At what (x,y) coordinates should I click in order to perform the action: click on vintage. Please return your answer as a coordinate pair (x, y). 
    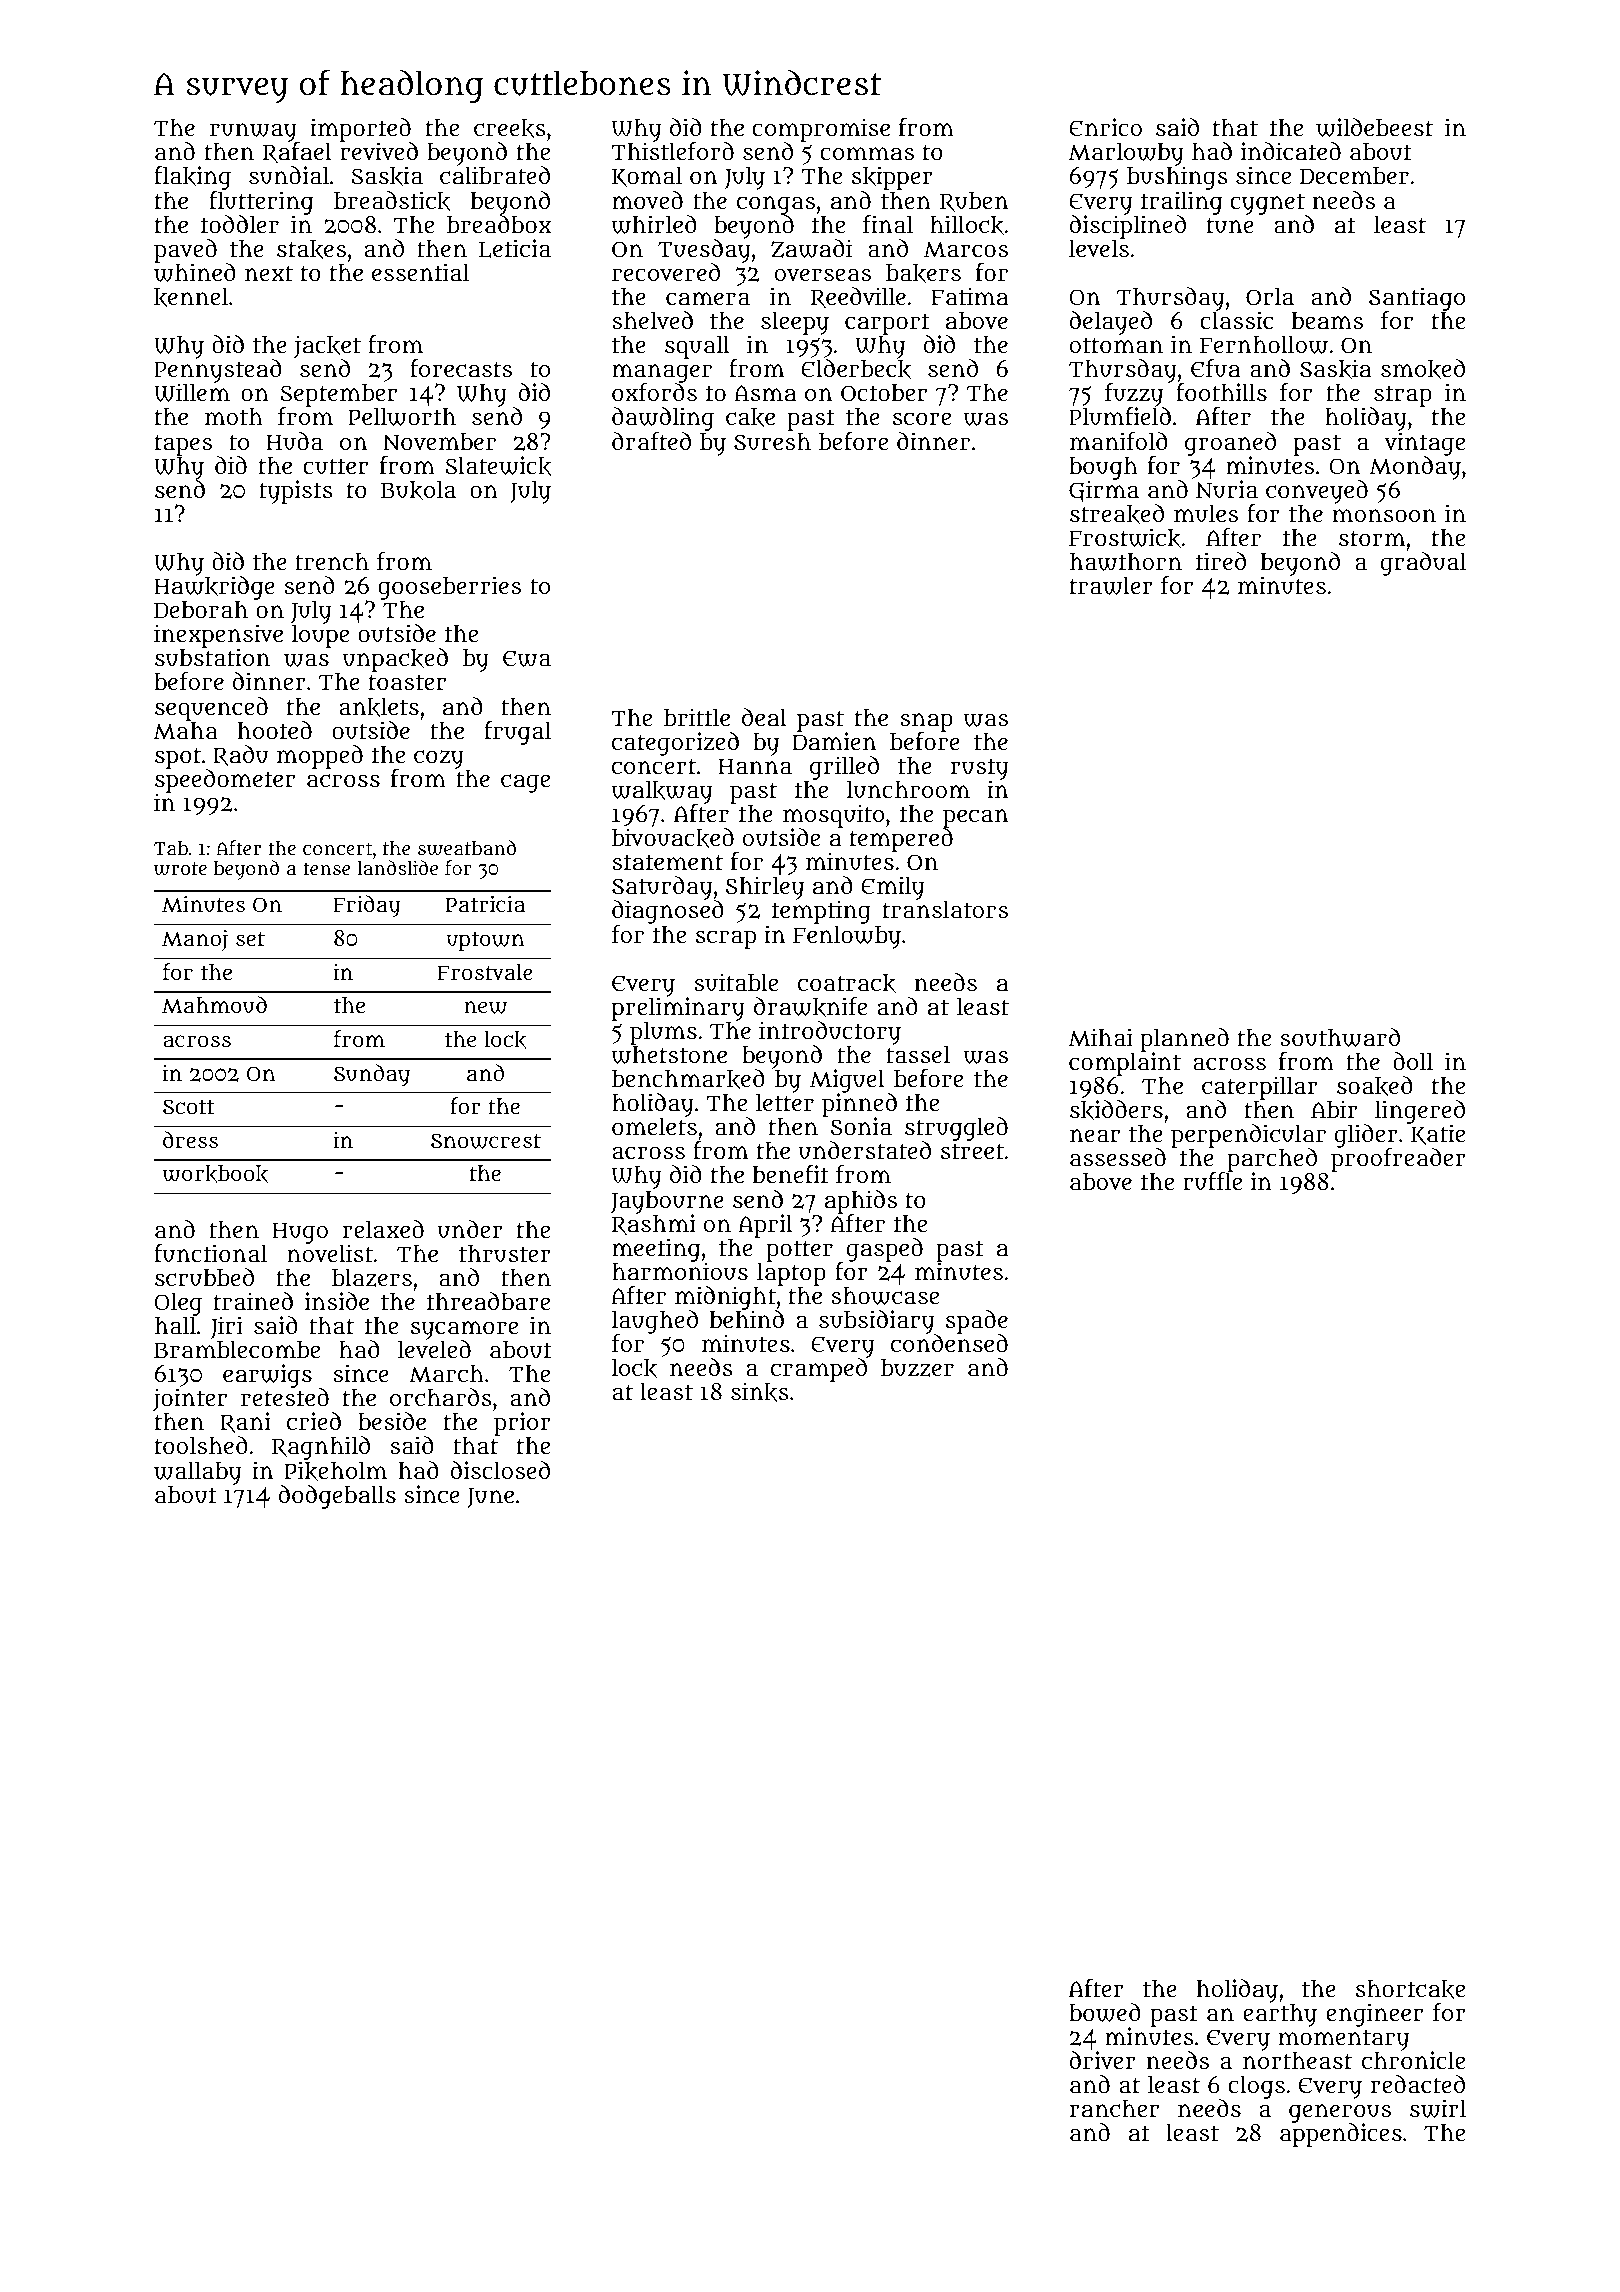
    Looking at the image, I should click on (1424, 444).
